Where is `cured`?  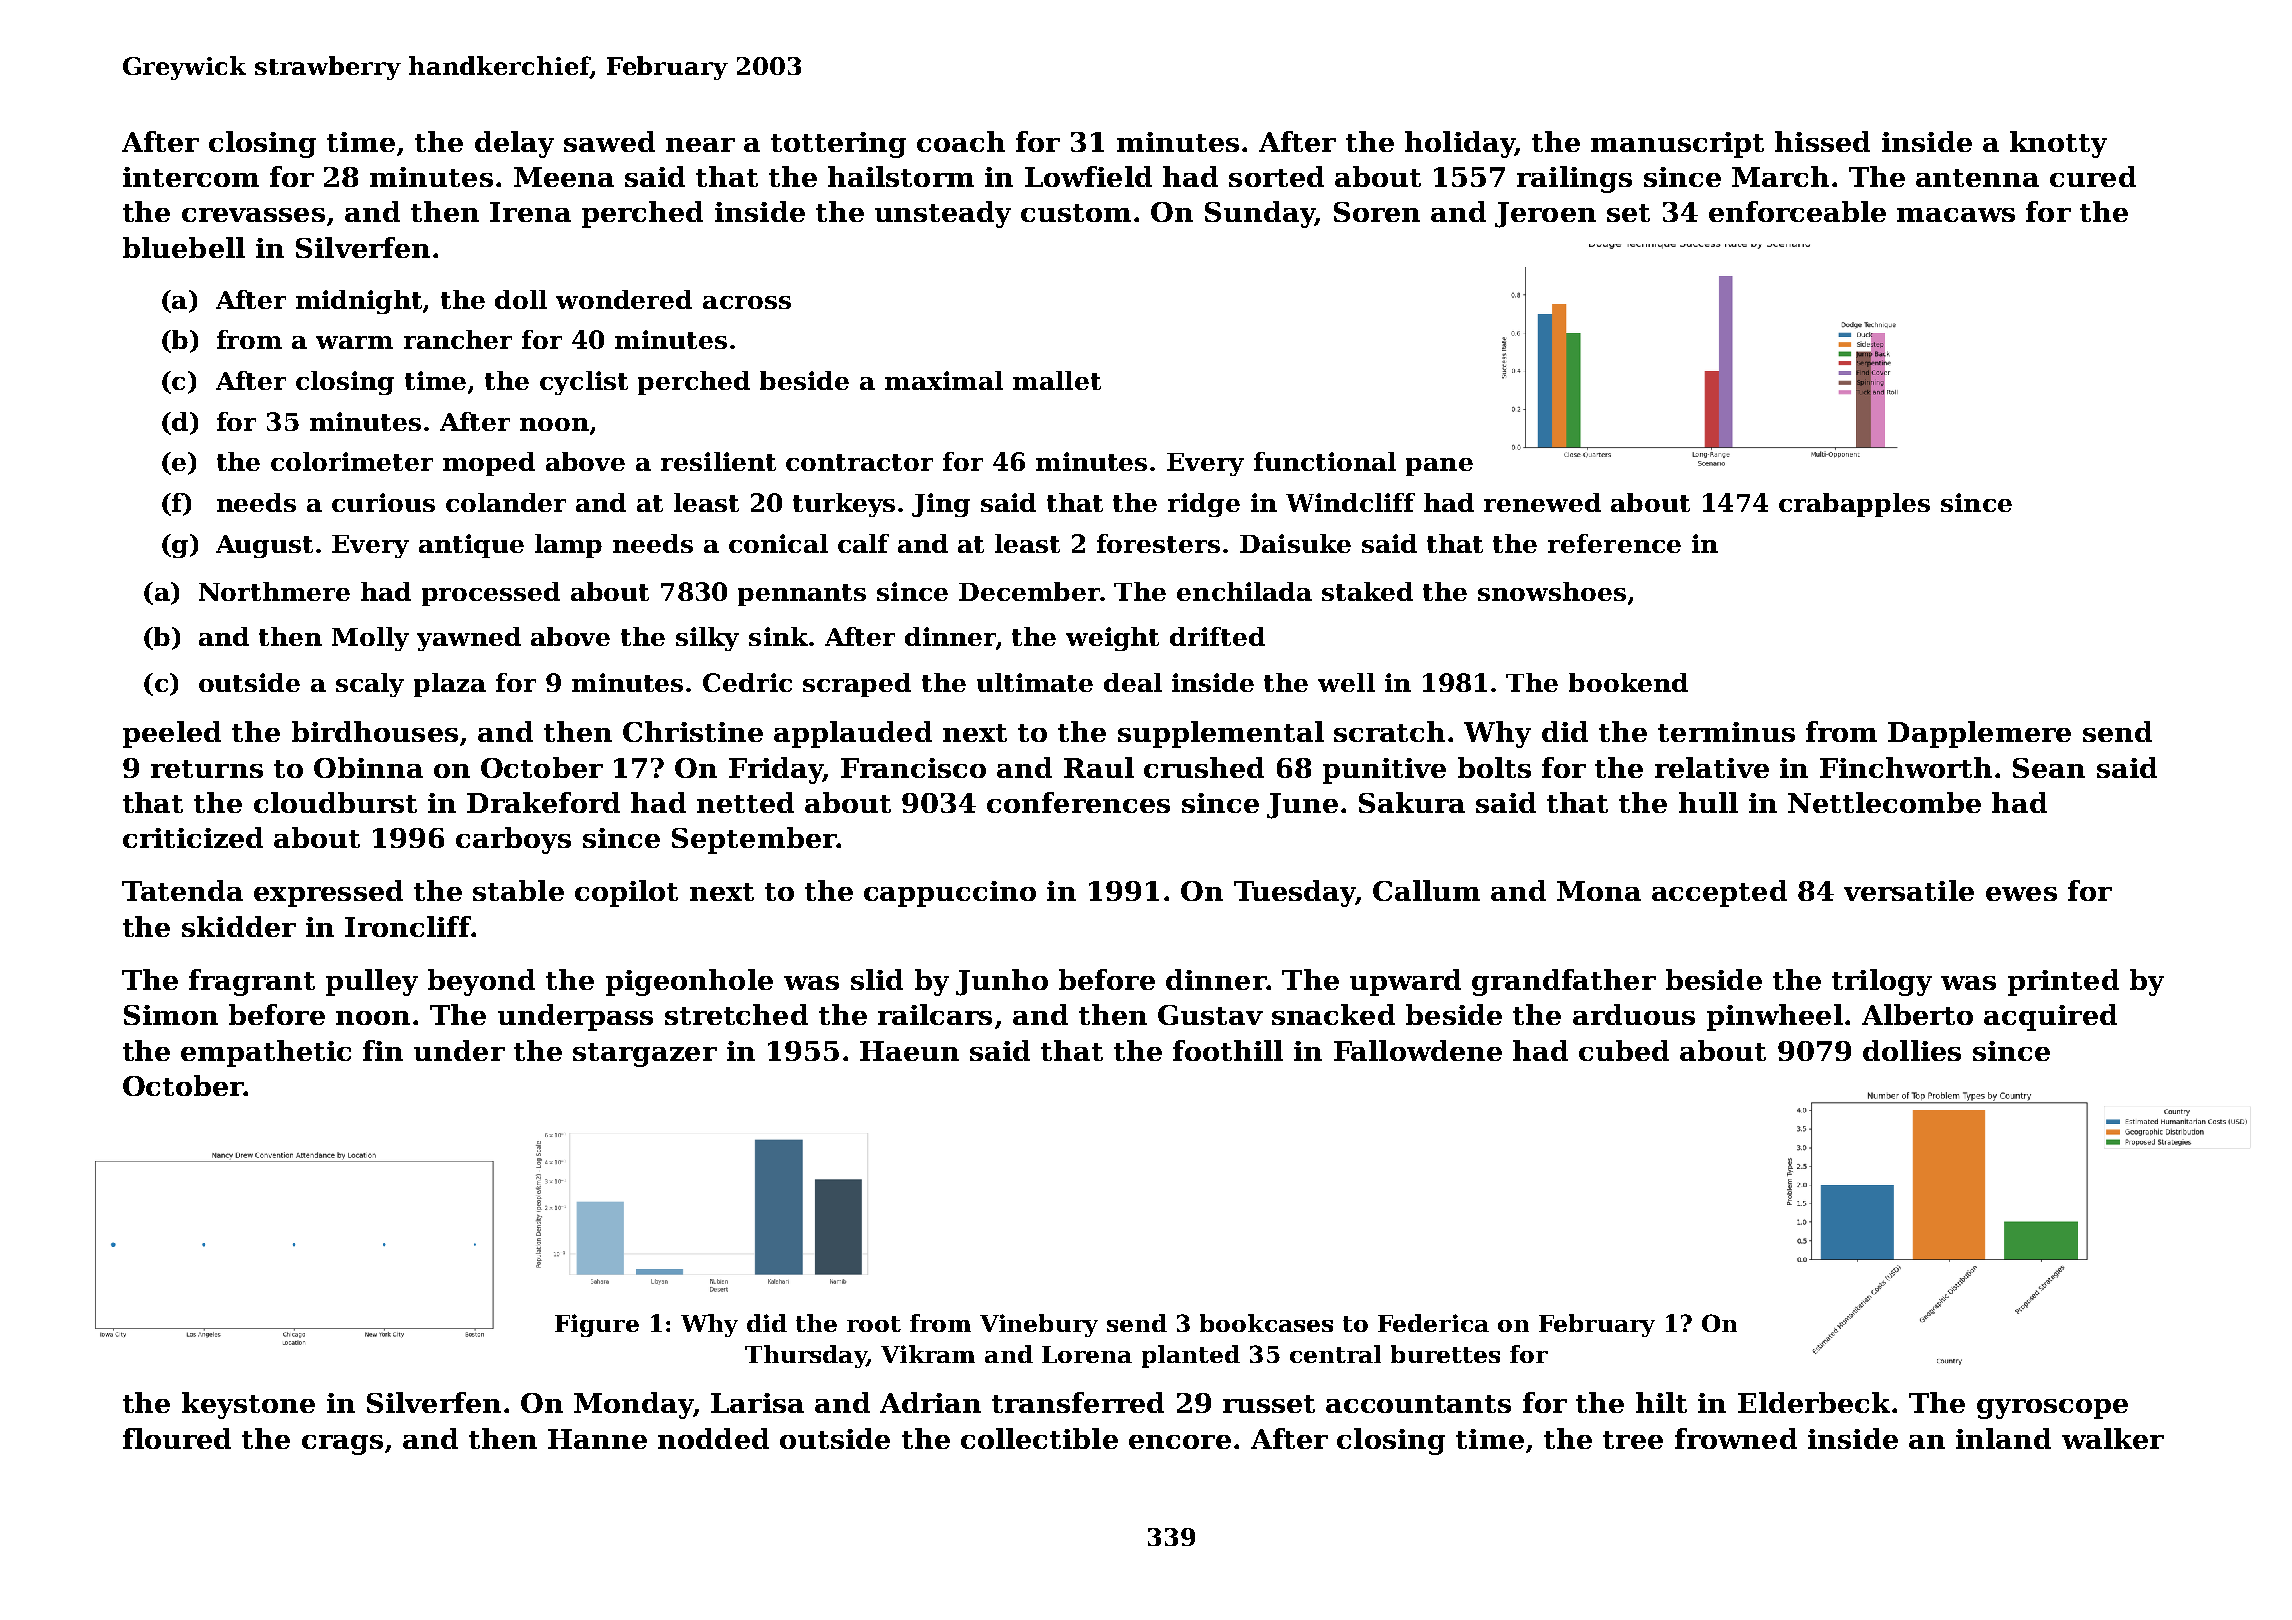
cured is located at coordinates (2093, 176).
